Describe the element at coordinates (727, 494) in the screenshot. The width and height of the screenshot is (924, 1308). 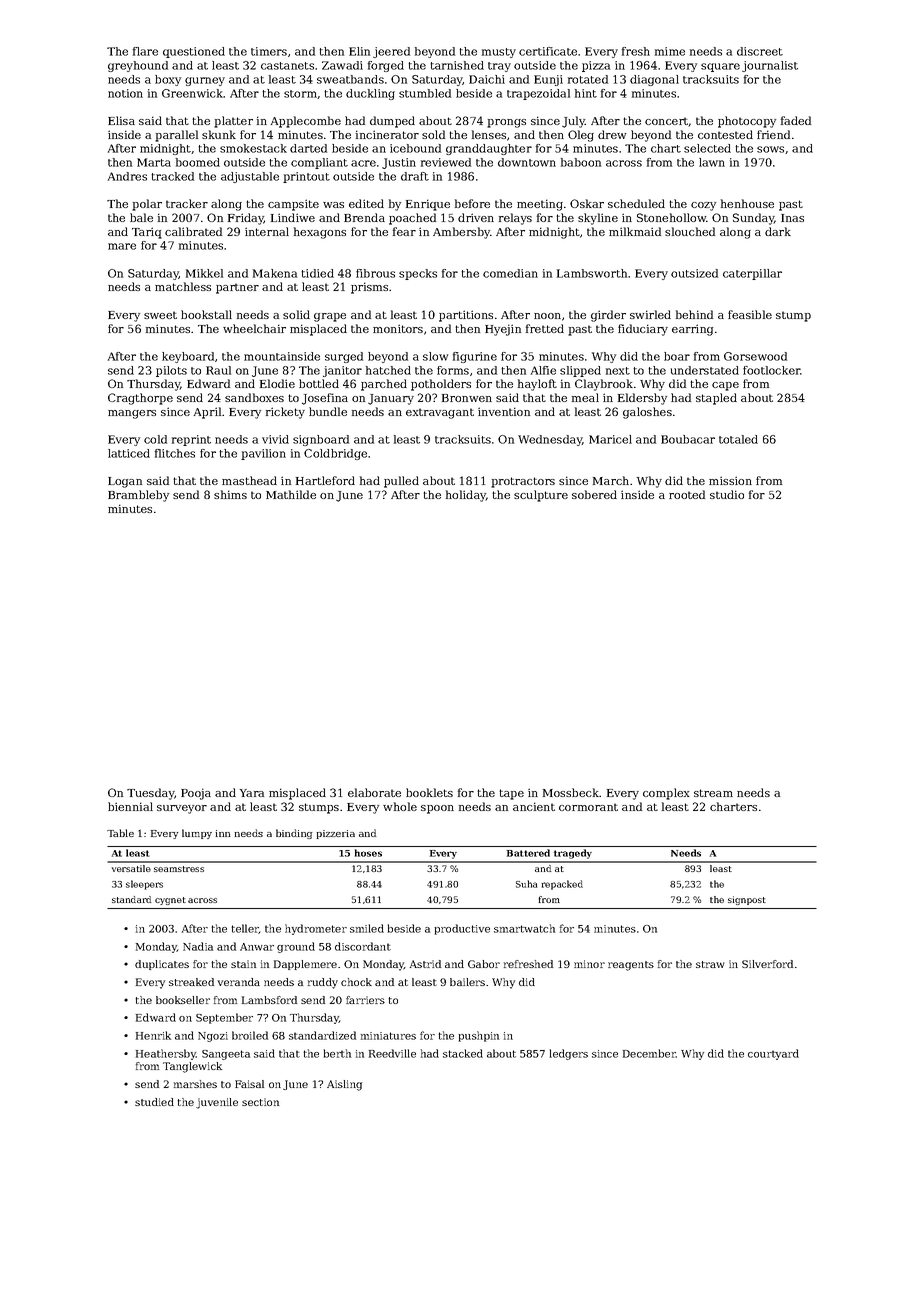
I see `studio` at that location.
